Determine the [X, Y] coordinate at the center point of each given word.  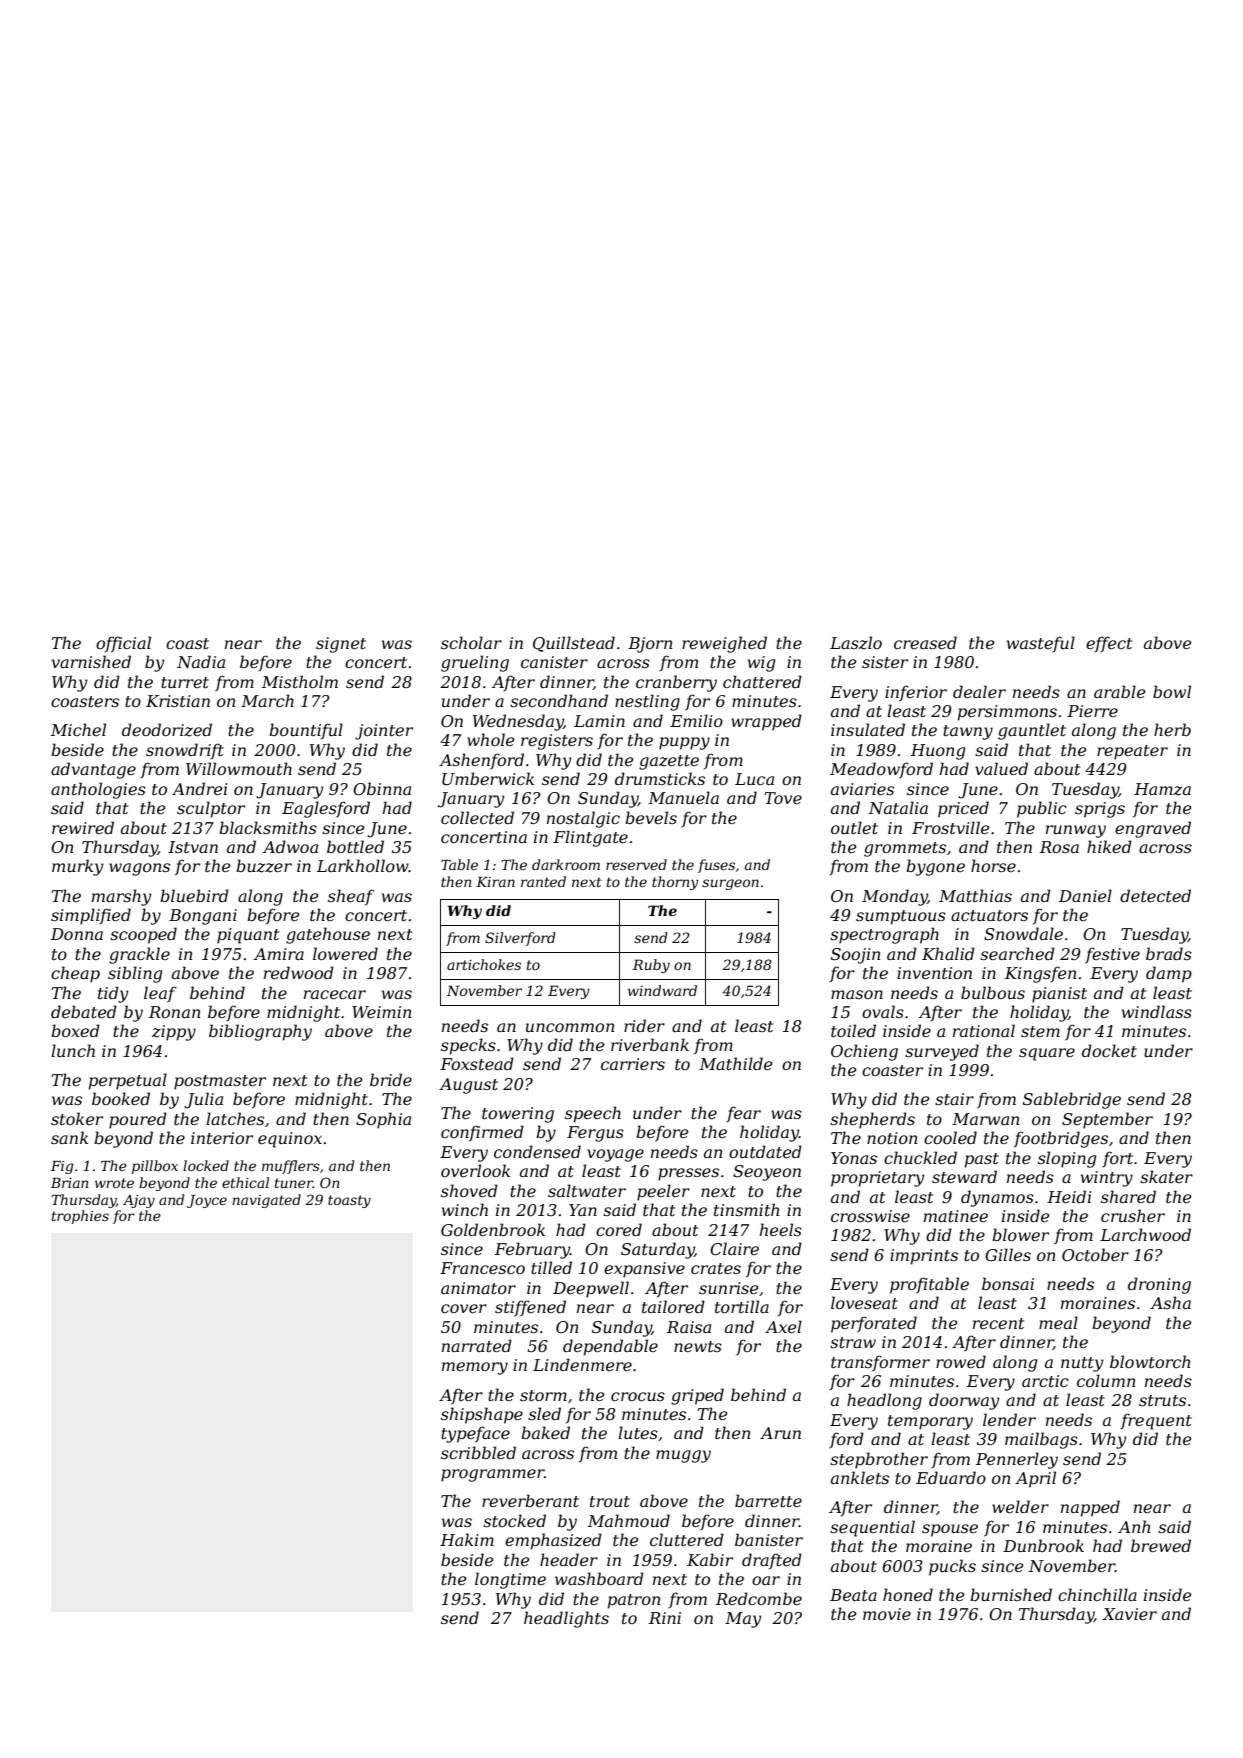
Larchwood [1145, 1234]
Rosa [1059, 847]
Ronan [175, 1012]
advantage [93, 770]
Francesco [482, 1268]
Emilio [696, 720]
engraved [1153, 829]
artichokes [484, 964]
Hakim [467, 1539]
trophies [80, 1217]
